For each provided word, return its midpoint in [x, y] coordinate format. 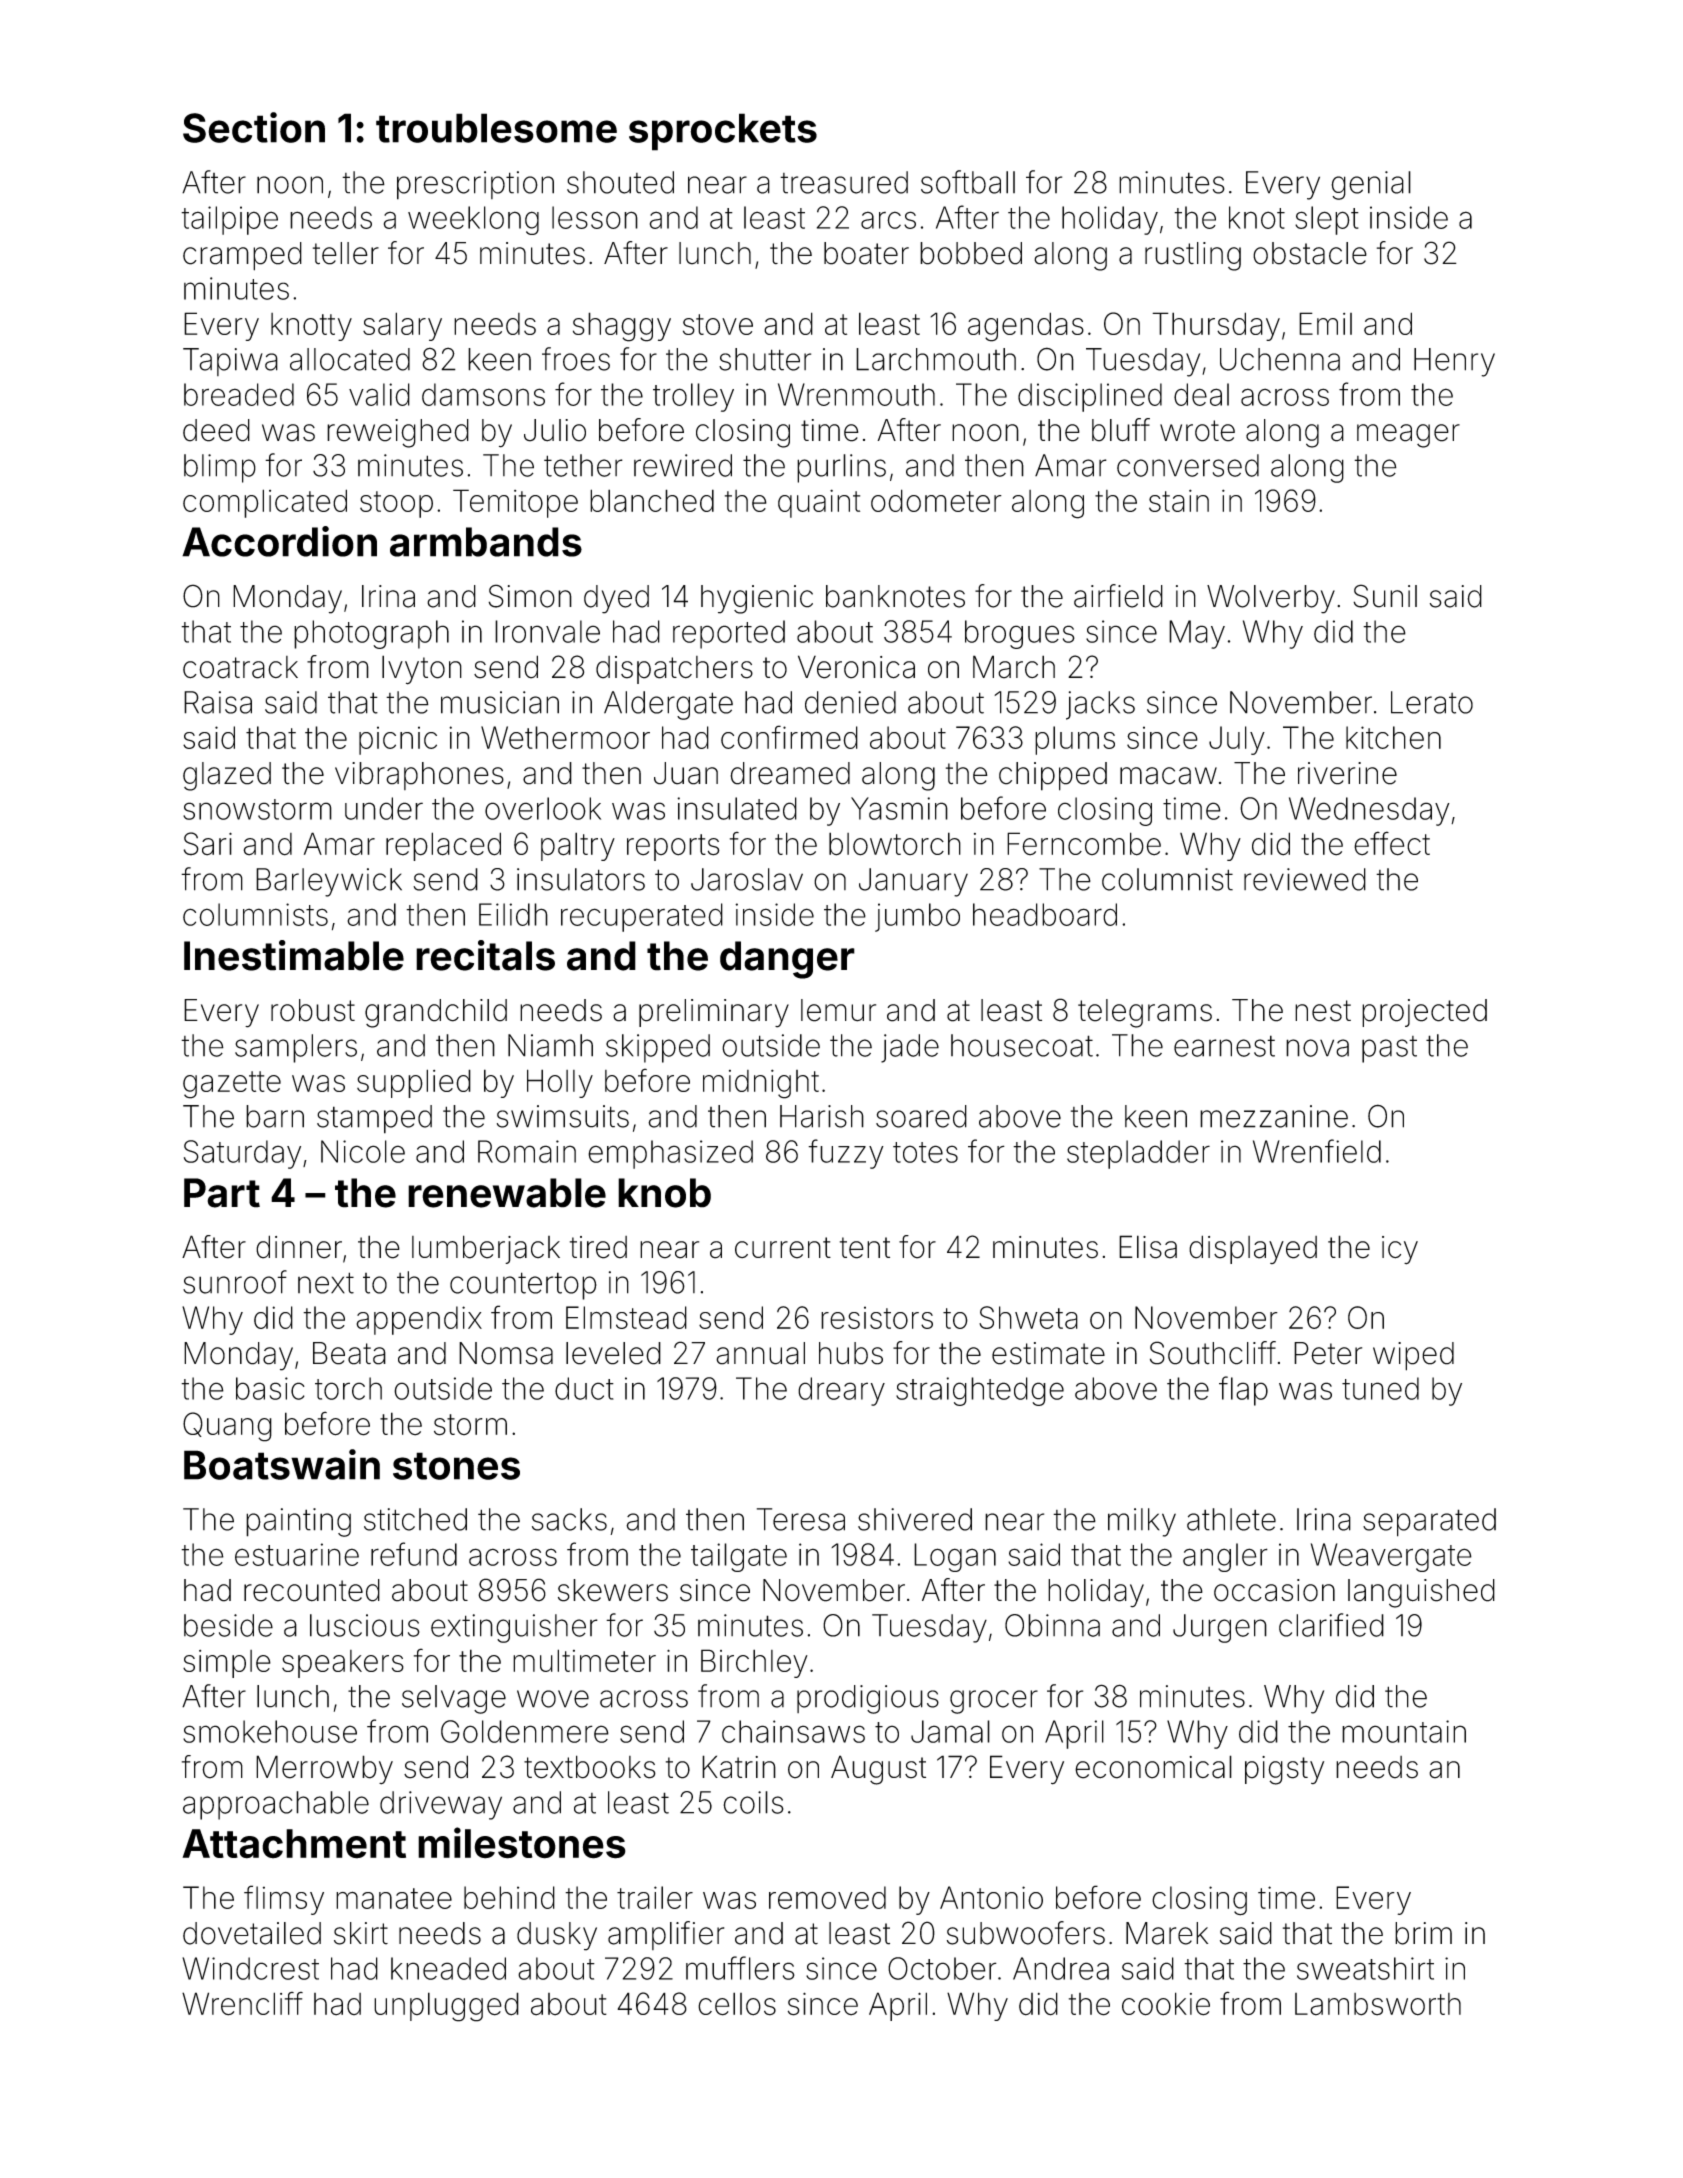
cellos [737, 2004]
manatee [394, 1898]
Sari [208, 844]
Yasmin [899, 808]
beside [228, 1625]
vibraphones [419, 776]
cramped [242, 256]
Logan [955, 1557]
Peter [1328, 1353]
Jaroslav [747, 879]
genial [1371, 185]
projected [1424, 1013]
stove [718, 324]
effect [1392, 843]
